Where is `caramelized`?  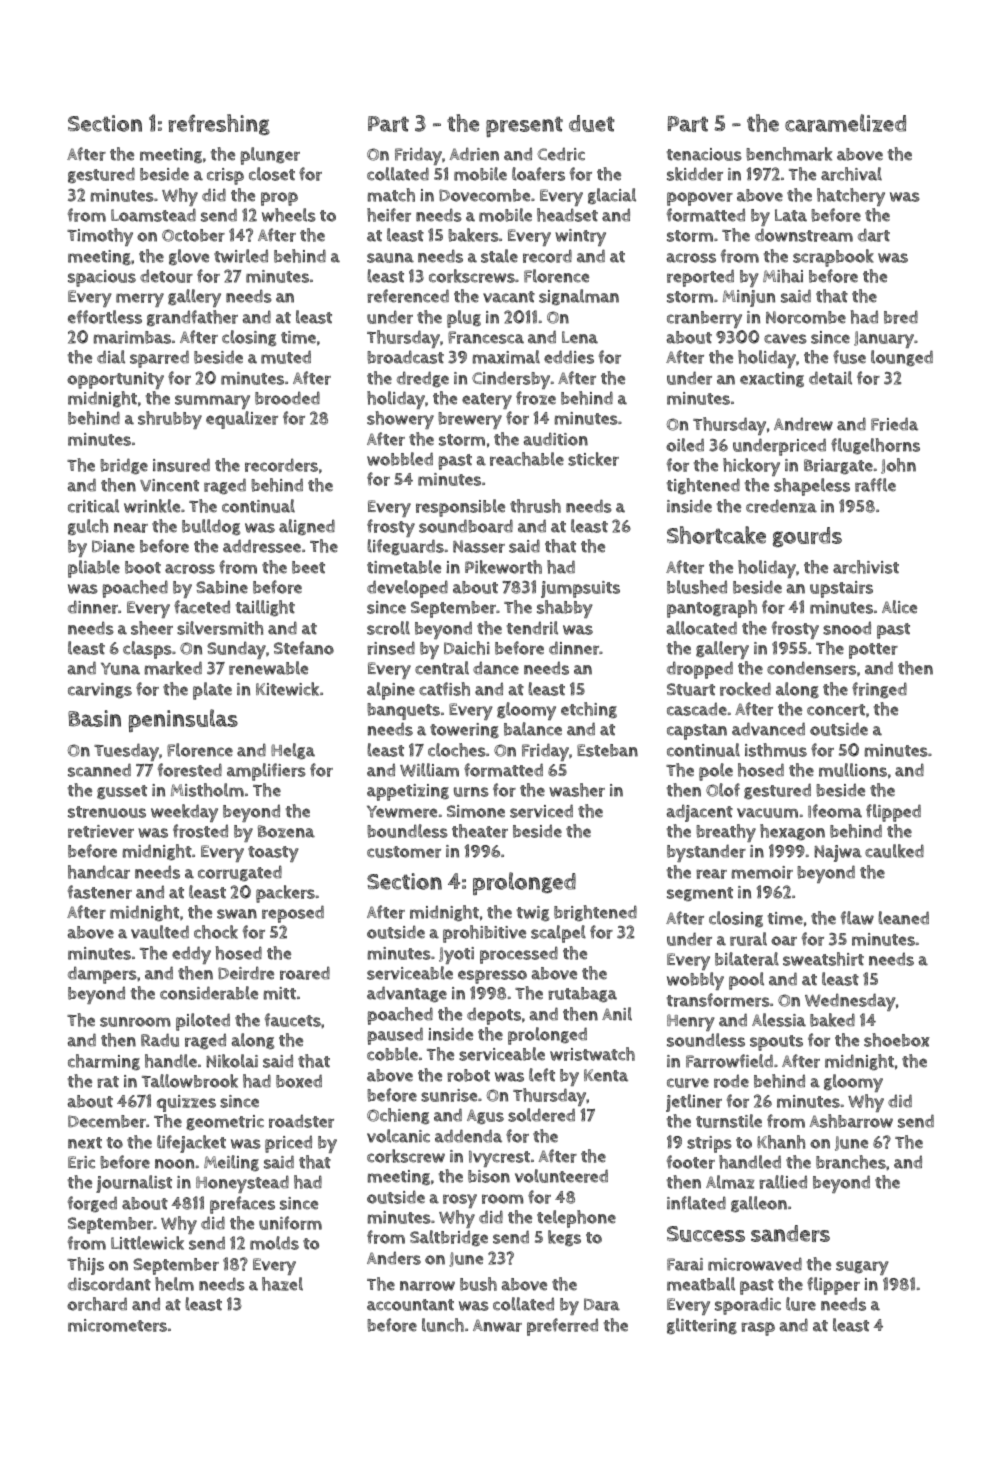 caramelized is located at coordinates (845, 123).
